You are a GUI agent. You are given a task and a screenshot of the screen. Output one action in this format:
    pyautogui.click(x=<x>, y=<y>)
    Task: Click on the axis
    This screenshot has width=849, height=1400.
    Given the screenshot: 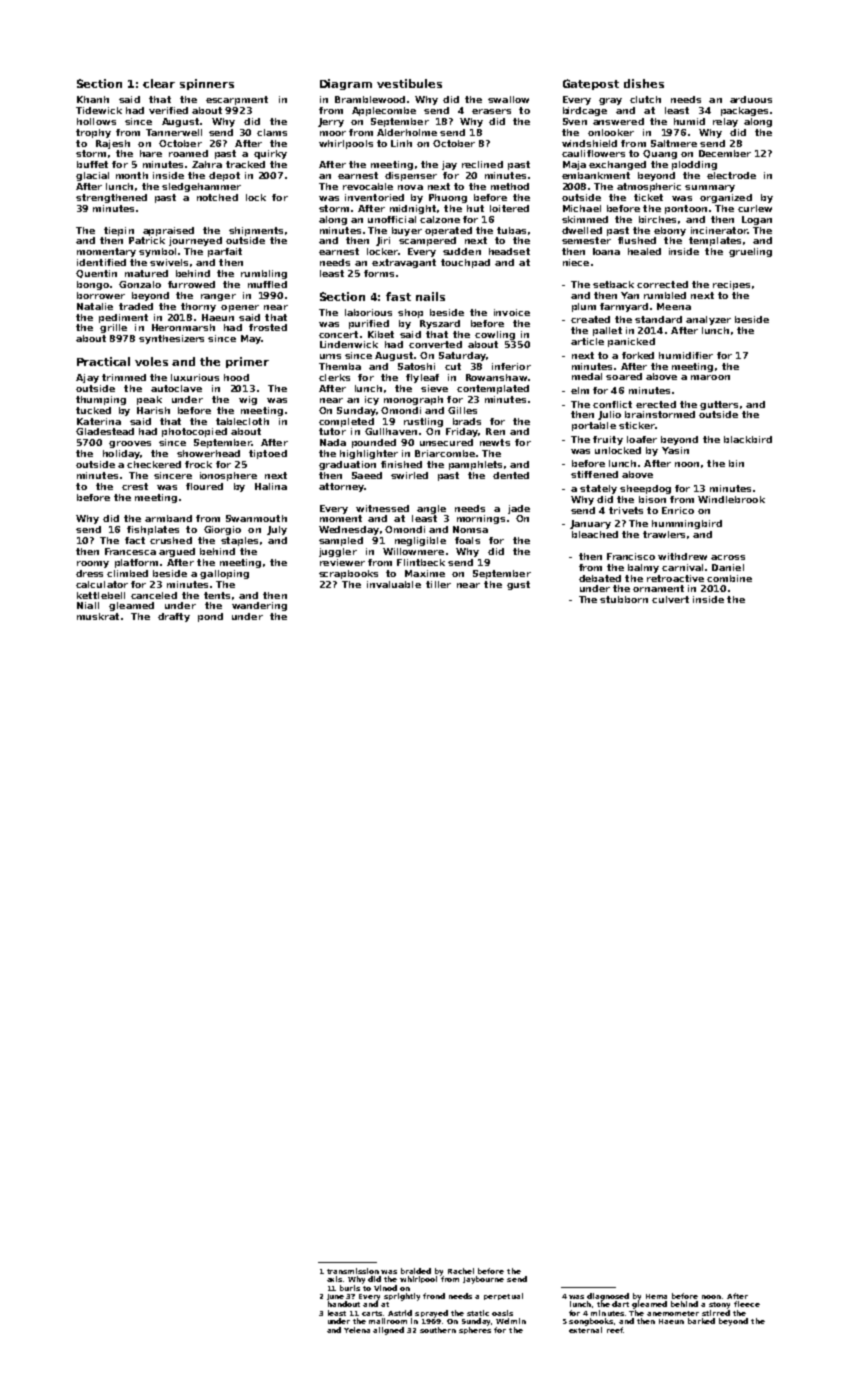 What is the action you would take?
    pyautogui.click(x=334, y=1279)
